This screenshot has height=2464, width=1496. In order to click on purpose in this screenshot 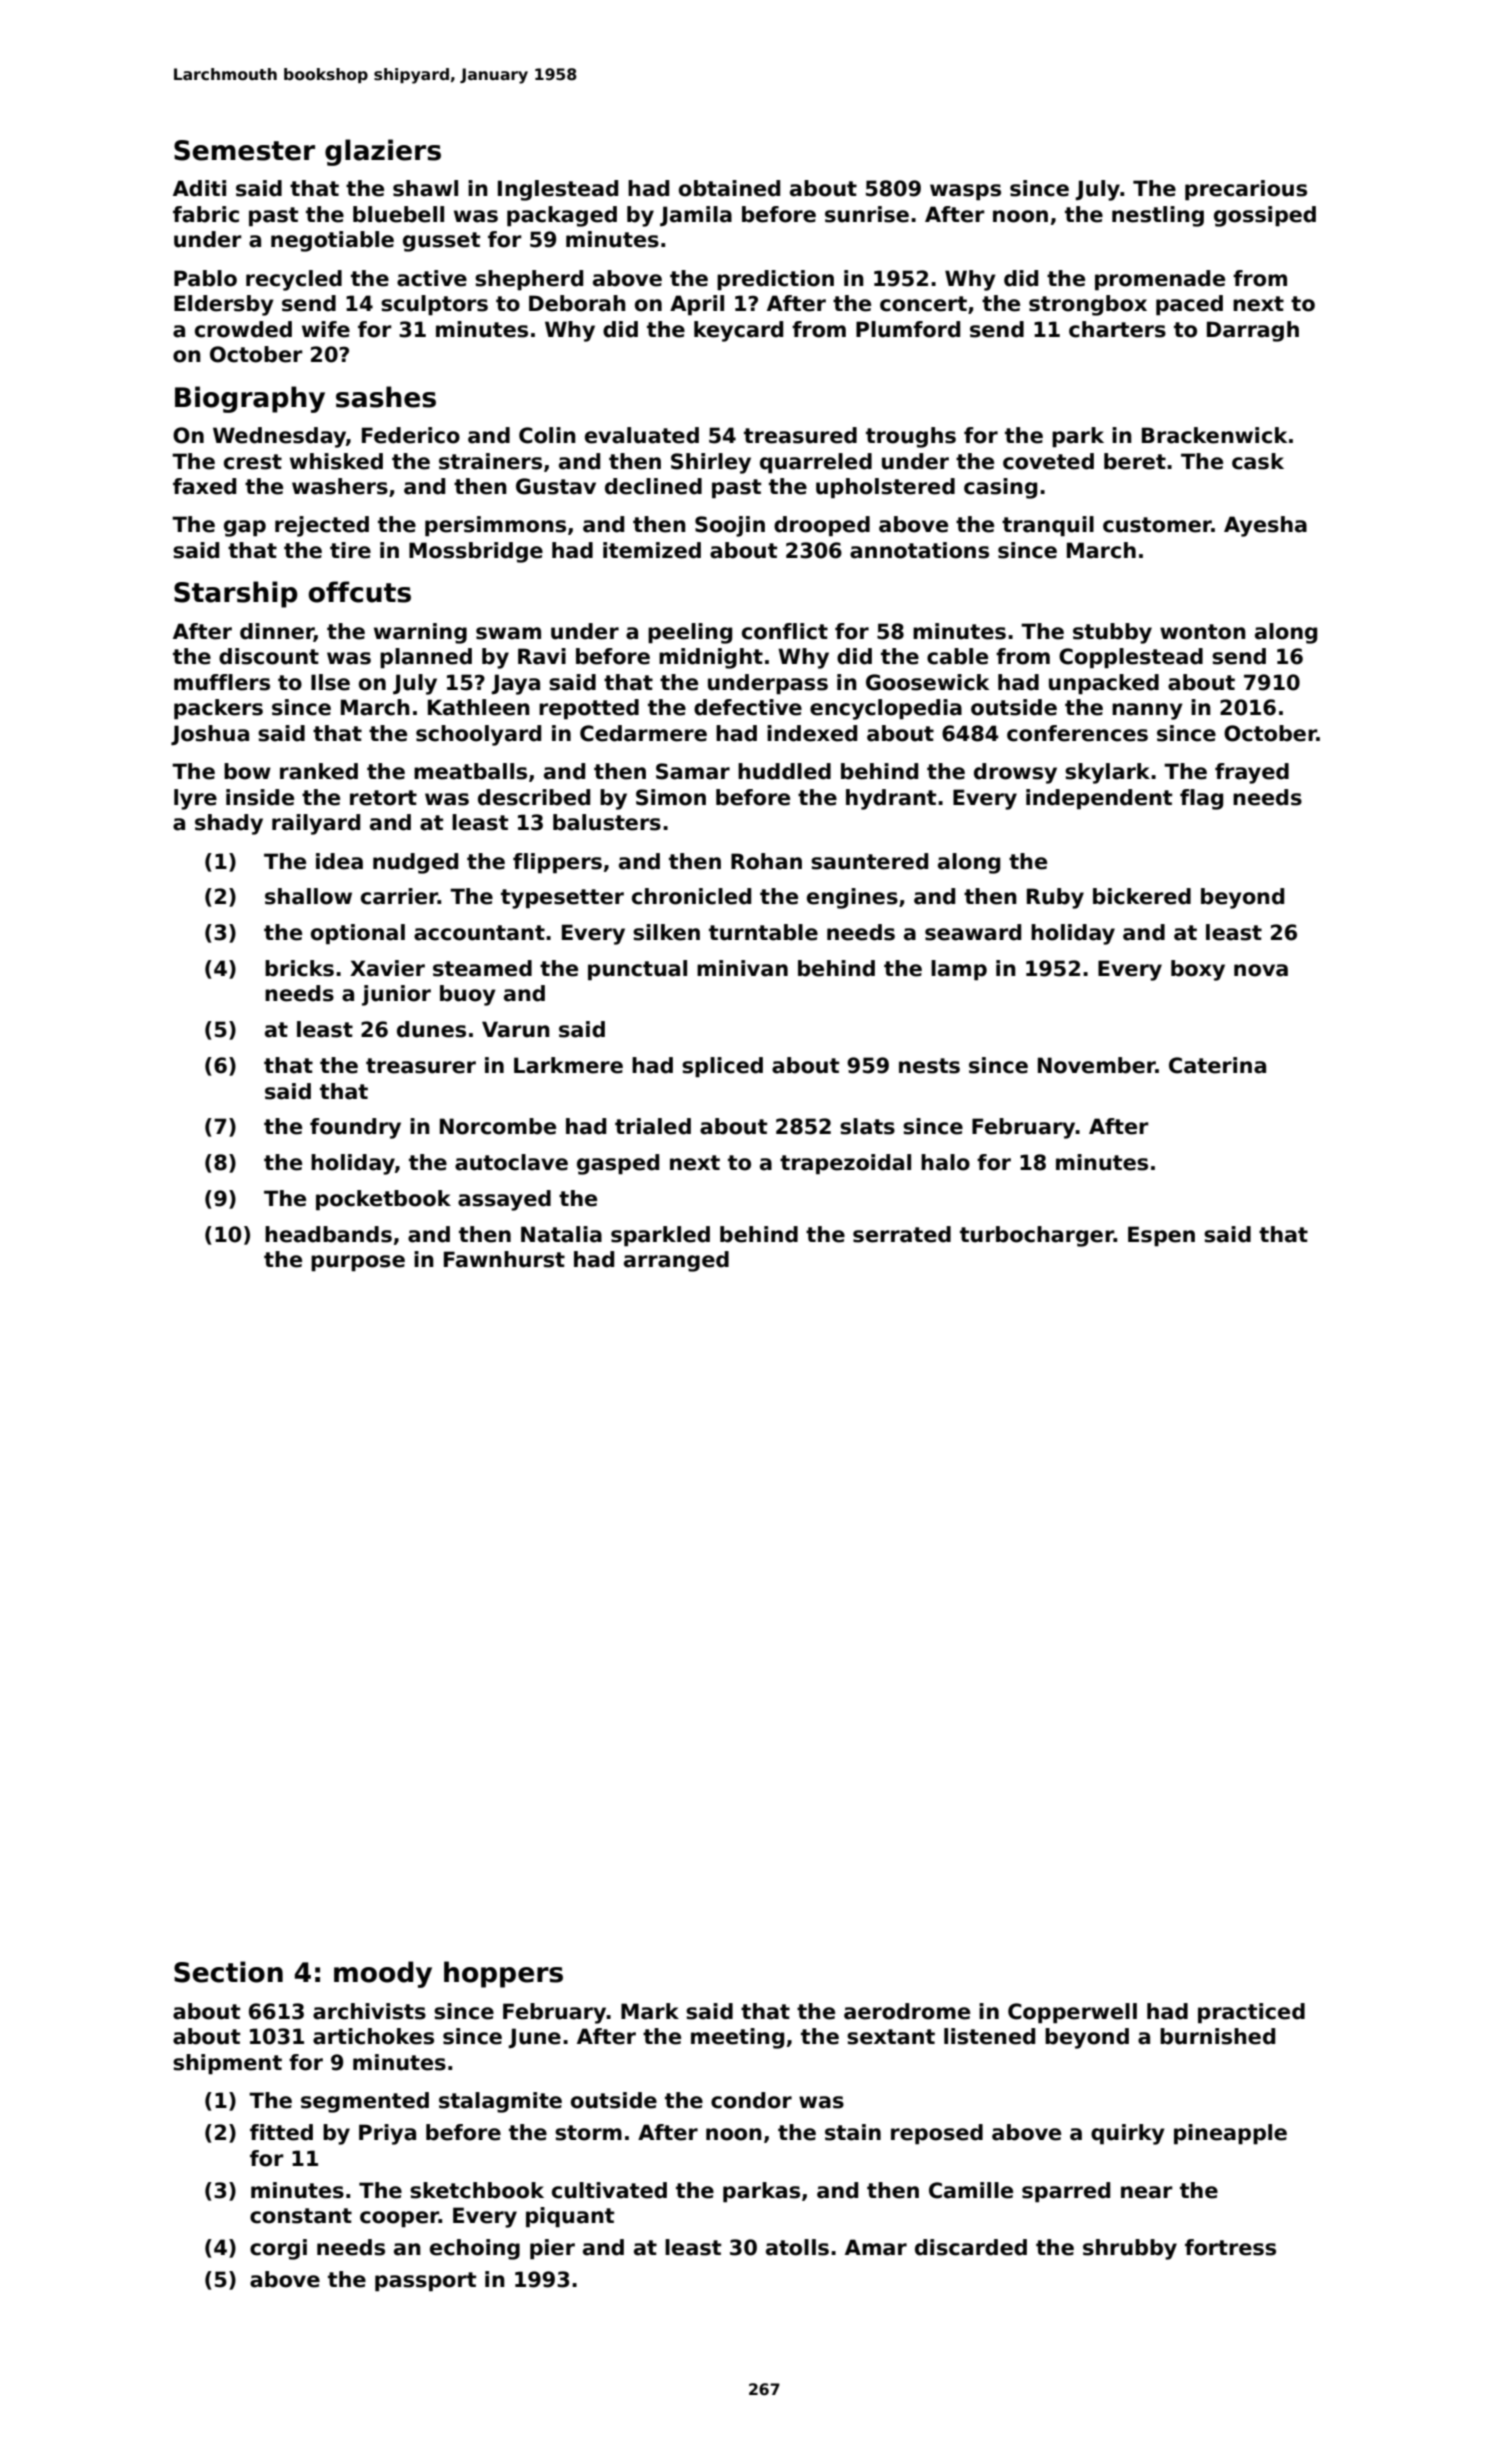, I will do `click(358, 1263)`.
